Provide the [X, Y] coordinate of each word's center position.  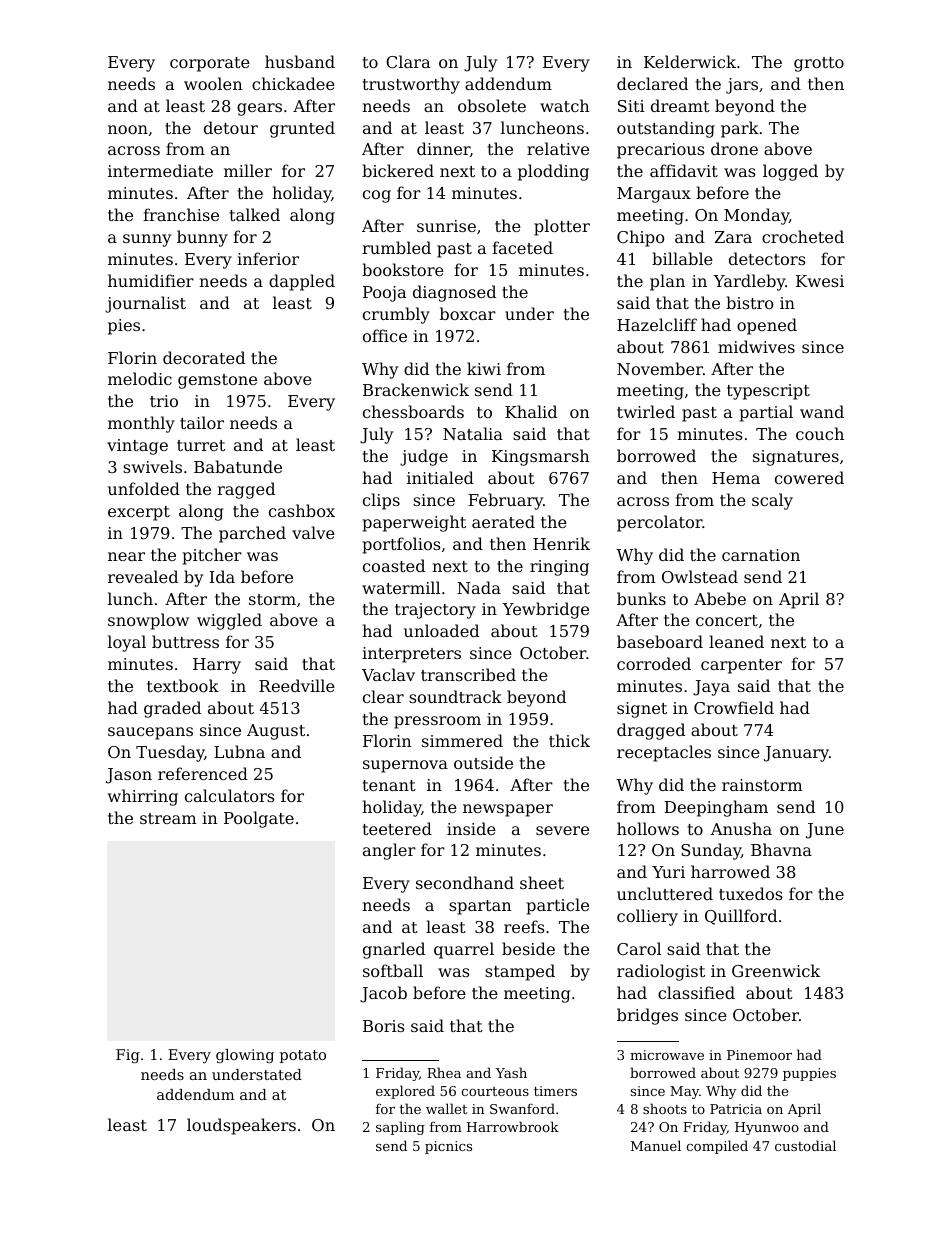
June [825, 831]
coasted [394, 565]
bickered [398, 170]
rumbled [396, 247]
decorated [204, 357]
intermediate [160, 170]
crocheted [803, 236]
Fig [128, 1056]
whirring [143, 797]
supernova [405, 766]
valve [313, 532]
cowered [809, 477]
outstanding [666, 129]
